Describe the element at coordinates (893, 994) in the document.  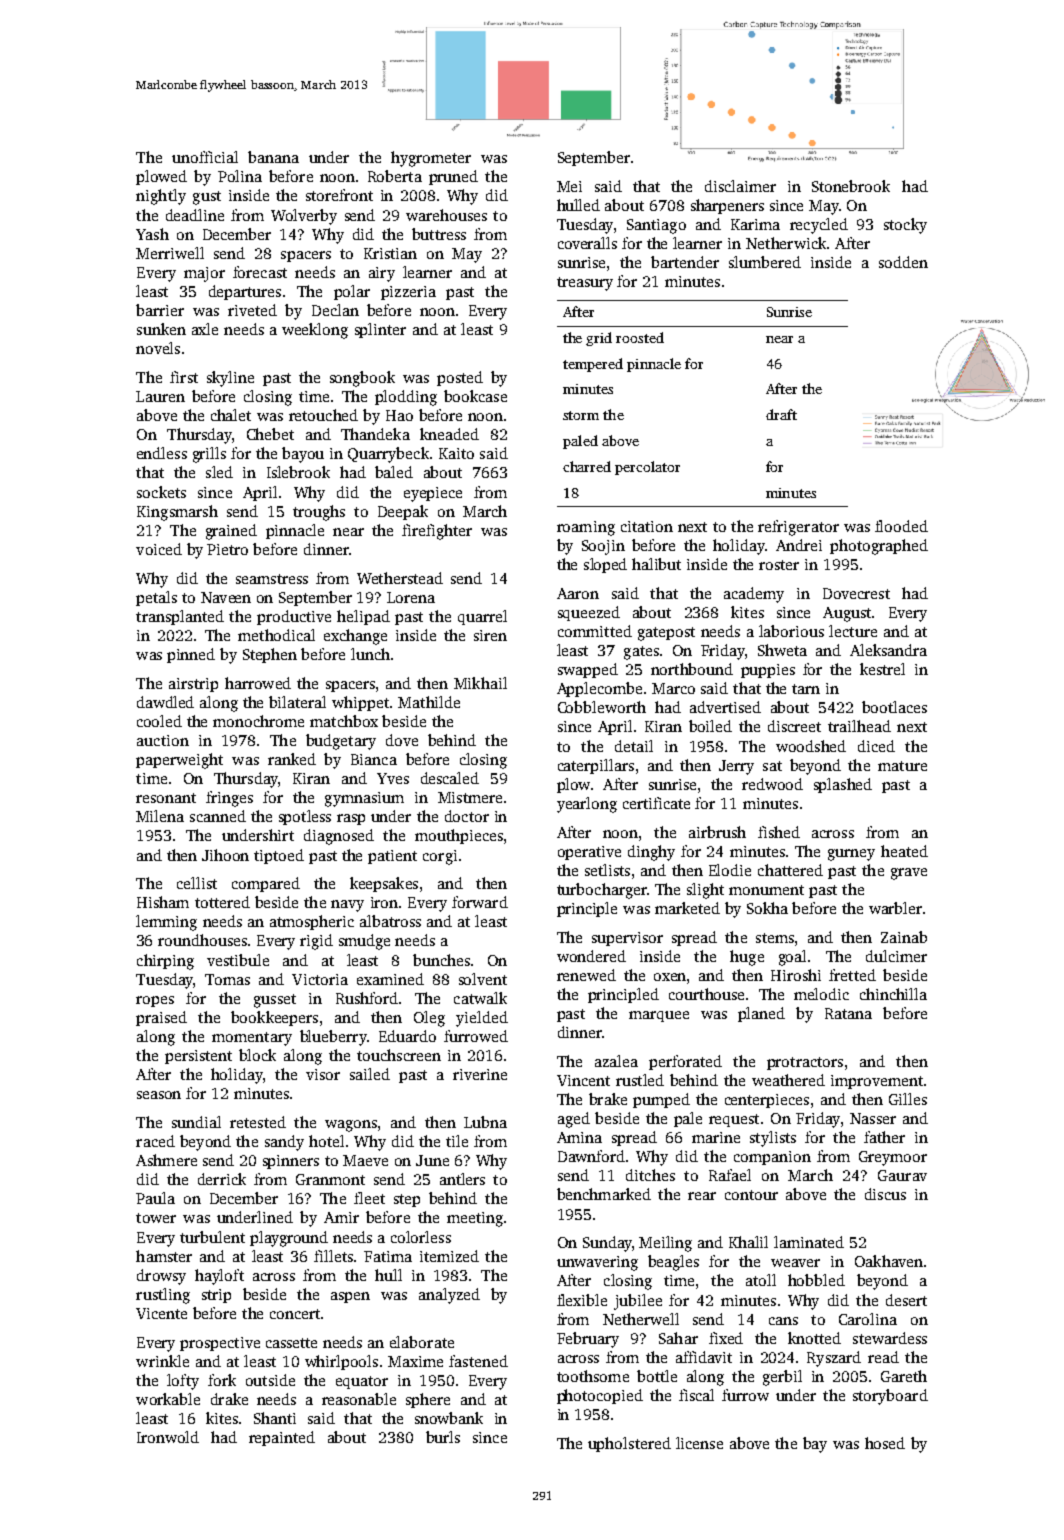
I see `chinchilla` at that location.
